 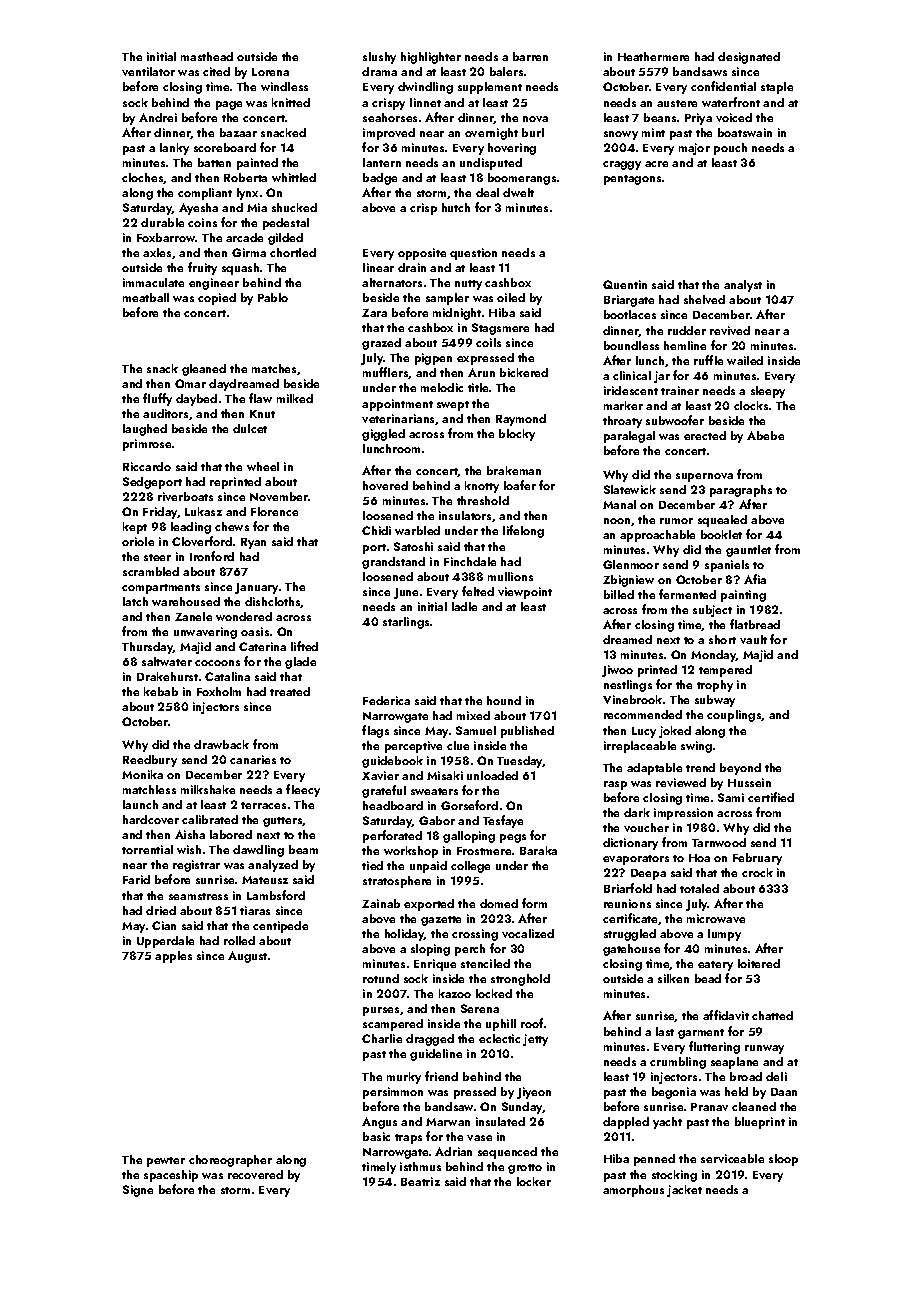 What do you see at coordinates (161, 691) in the image?
I see `kebab` at bounding box center [161, 691].
